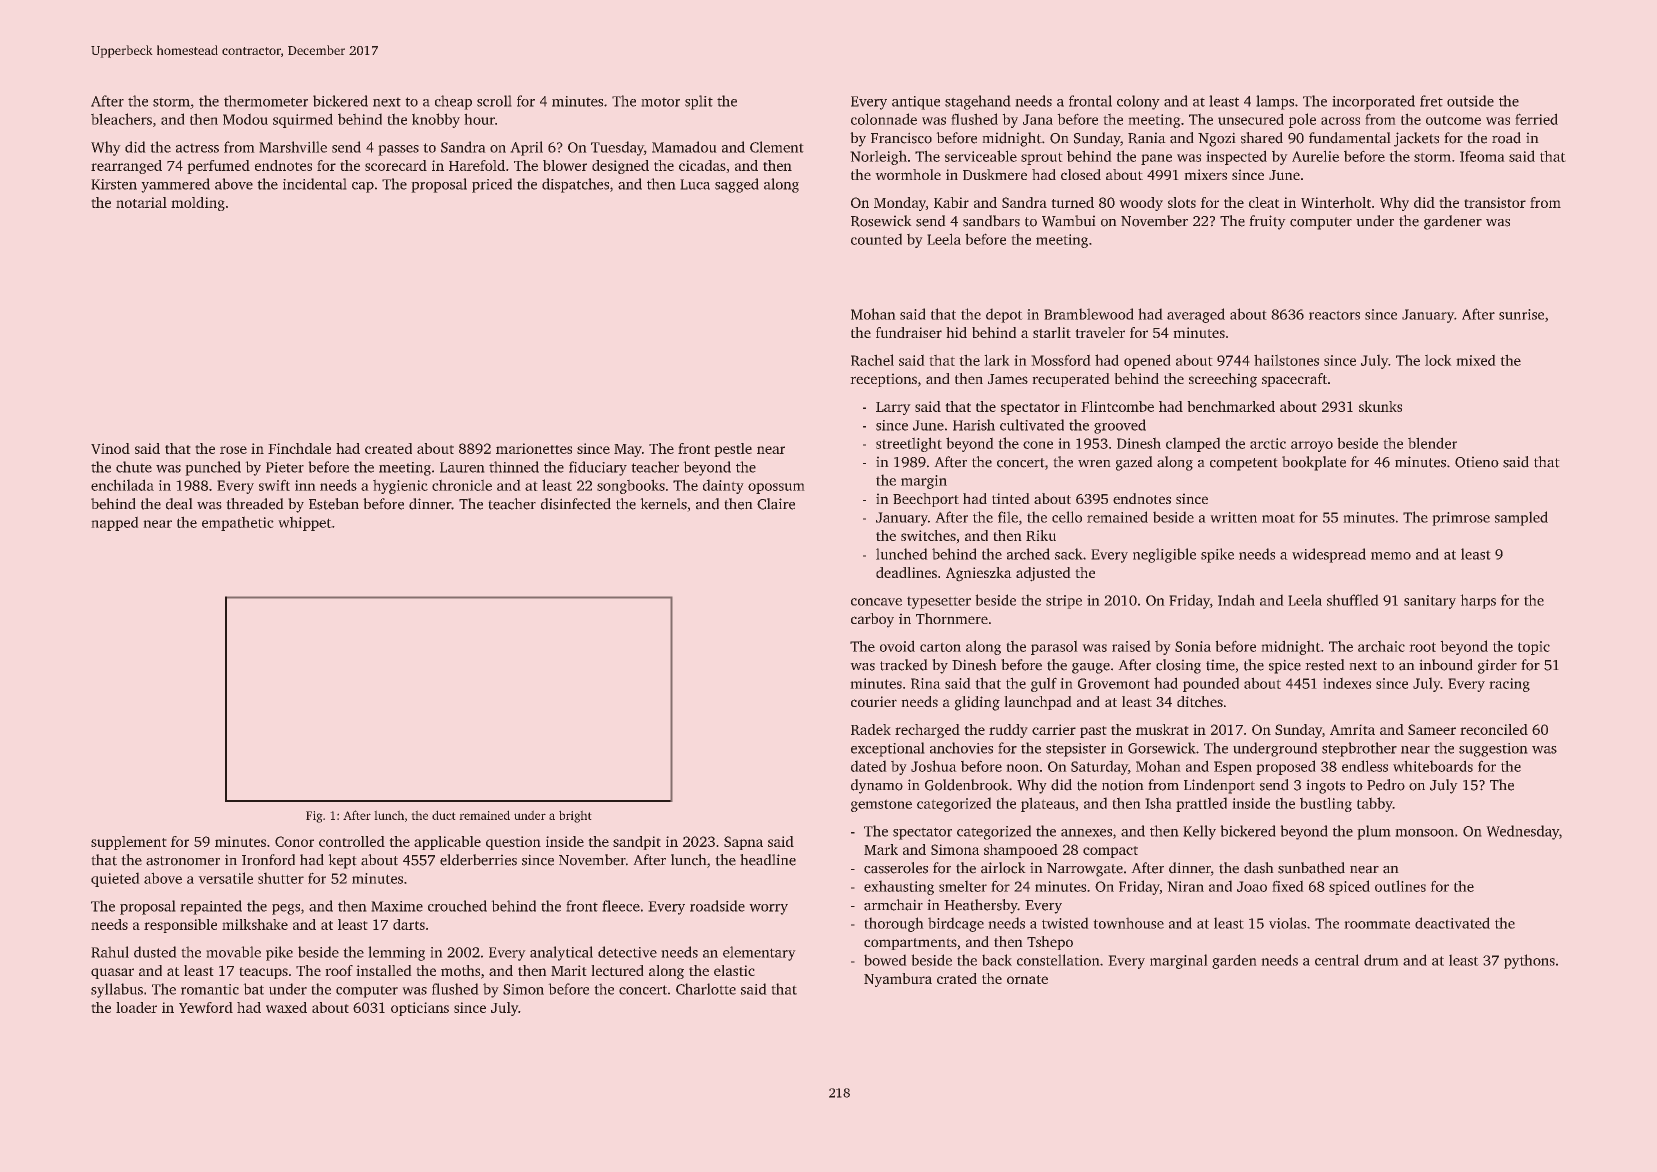  I want to click on moths, so click(460, 970).
